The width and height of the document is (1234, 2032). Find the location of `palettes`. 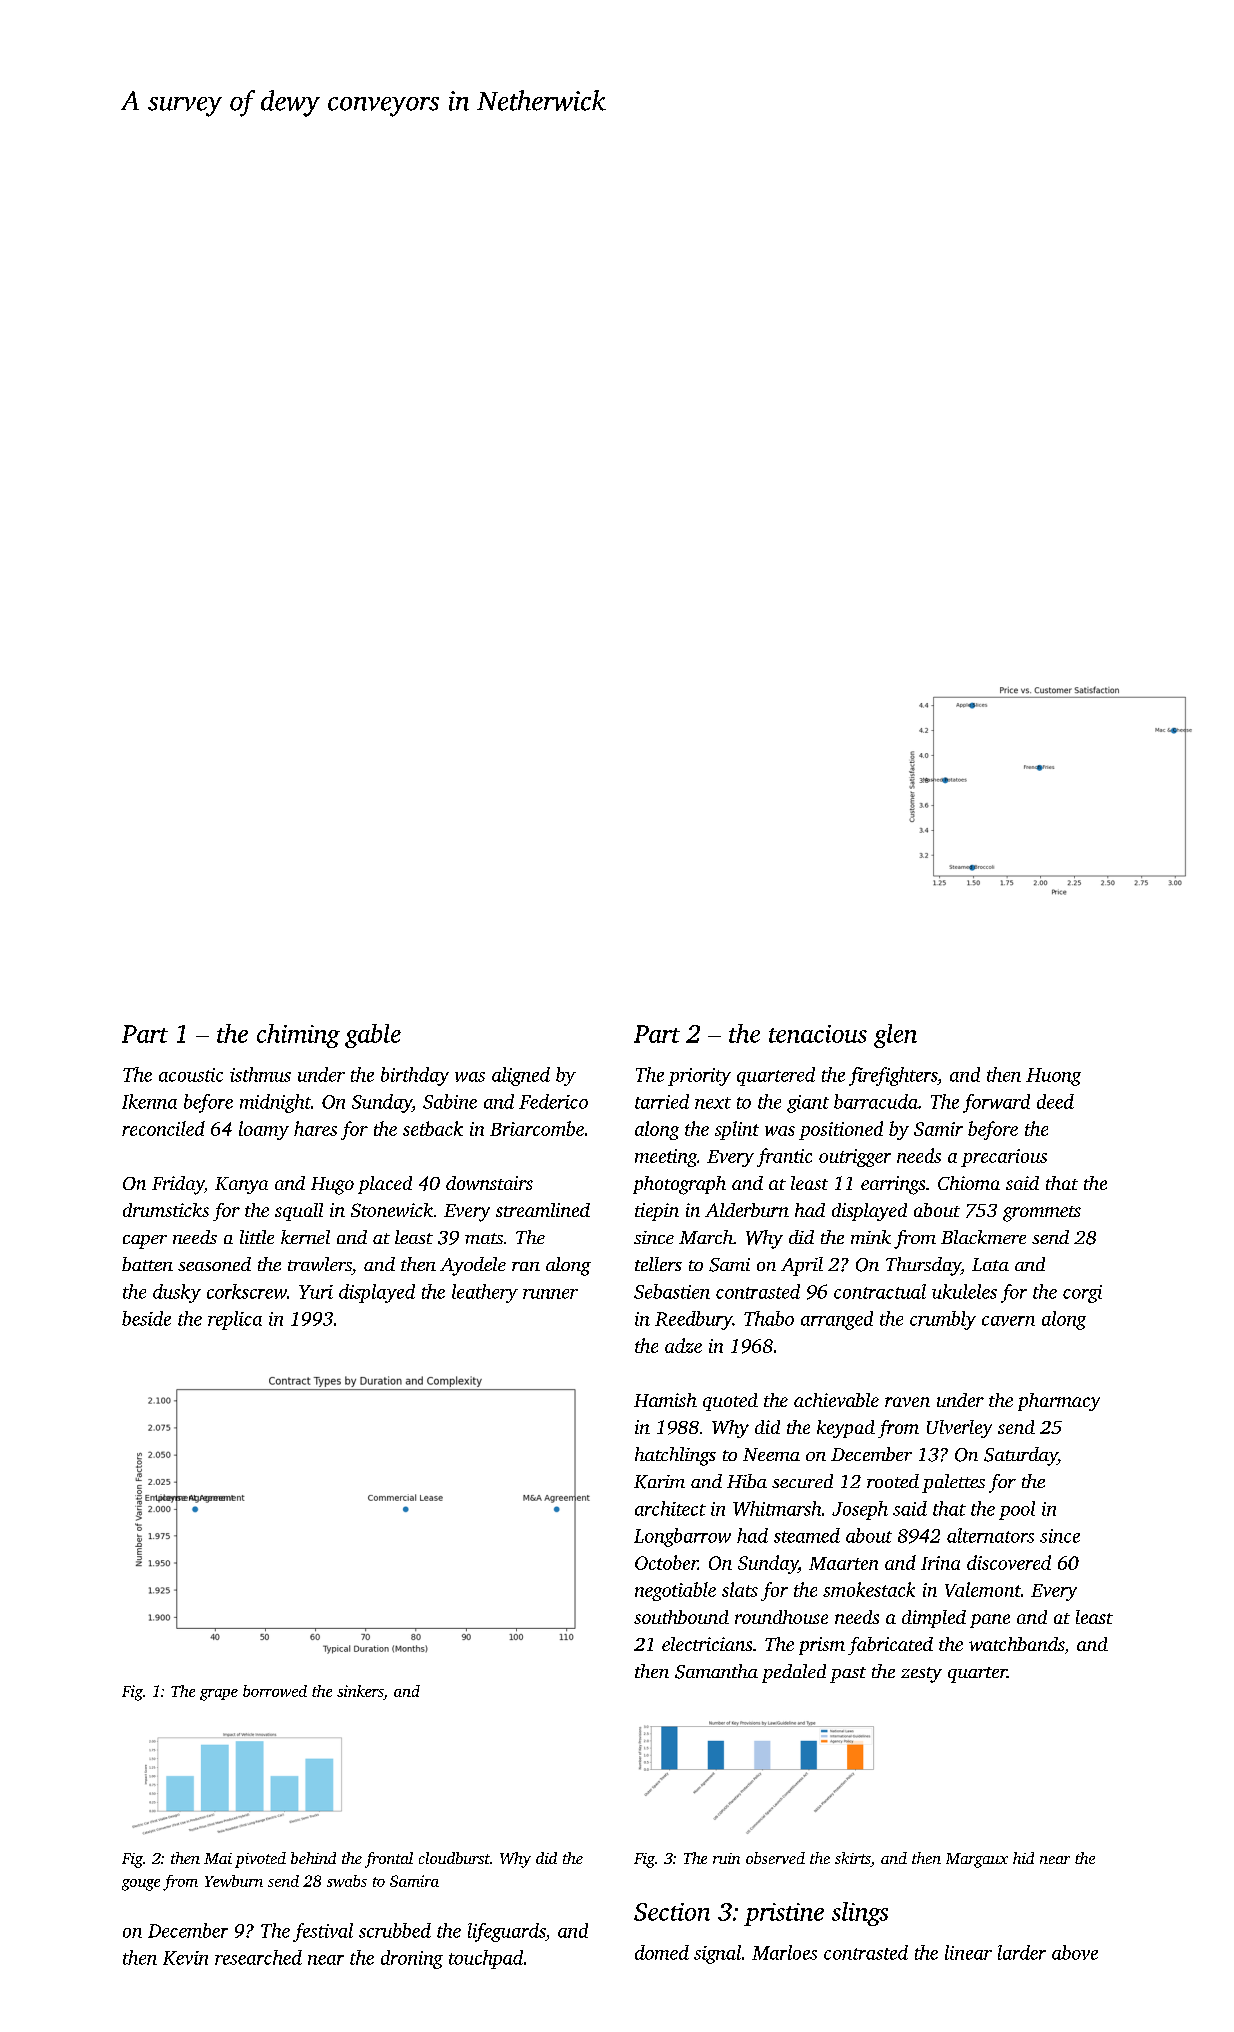

palettes is located at coordinates (953, 1483).
